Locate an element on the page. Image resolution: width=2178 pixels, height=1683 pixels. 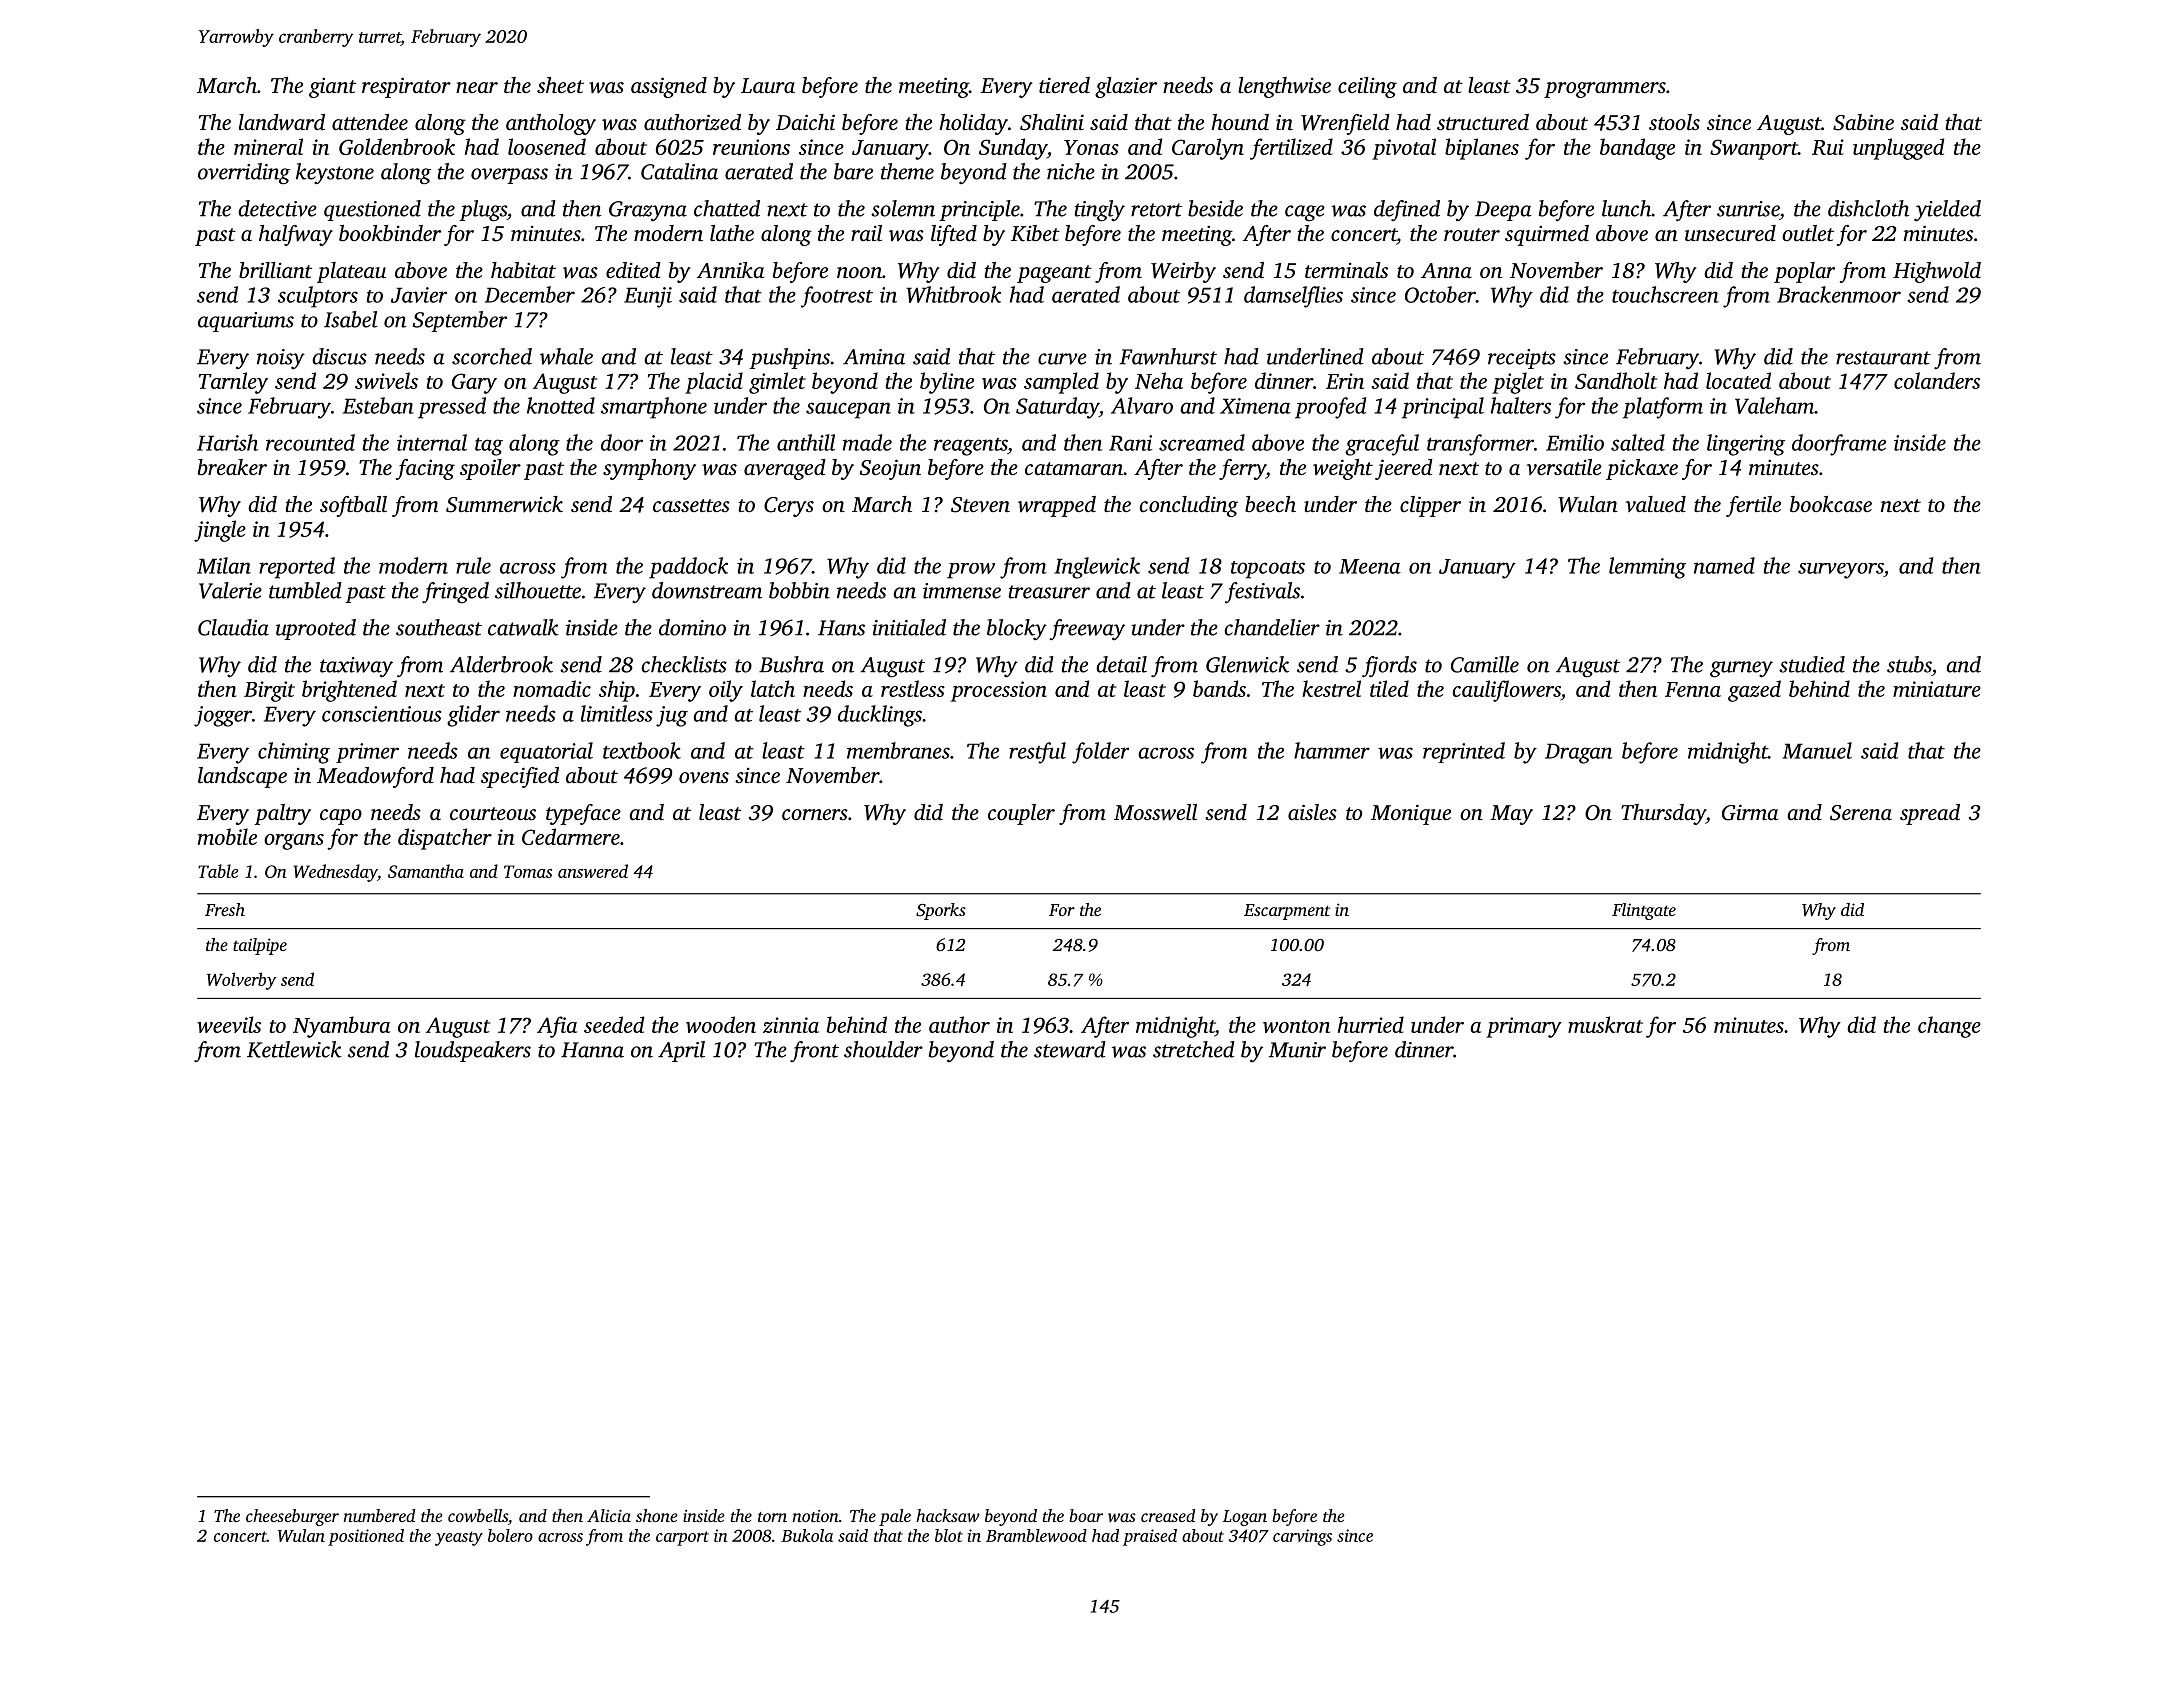
boar is located at coordinates (1086, 1515).
